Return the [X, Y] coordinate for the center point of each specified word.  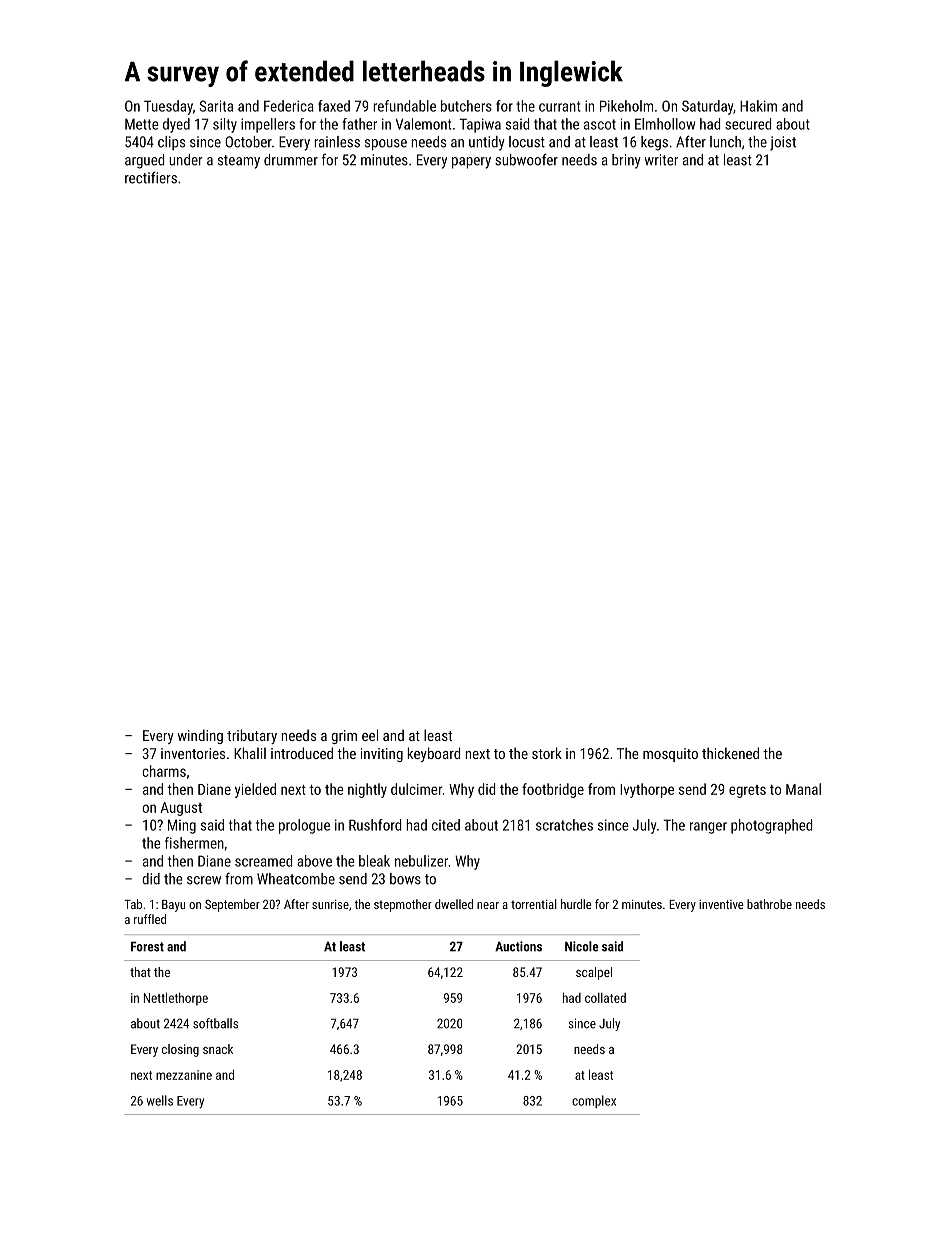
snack [218, 1049]
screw [204, 880]
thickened [730, 753]
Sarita [216, 106]
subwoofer [526, 159]
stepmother [403, 905]
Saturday [707, 107]
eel [370, 735]
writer [661, 160]
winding [200, 736]
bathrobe [769, 904]
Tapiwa [480, 125]
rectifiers [151, 177]
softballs [215, 1023]
